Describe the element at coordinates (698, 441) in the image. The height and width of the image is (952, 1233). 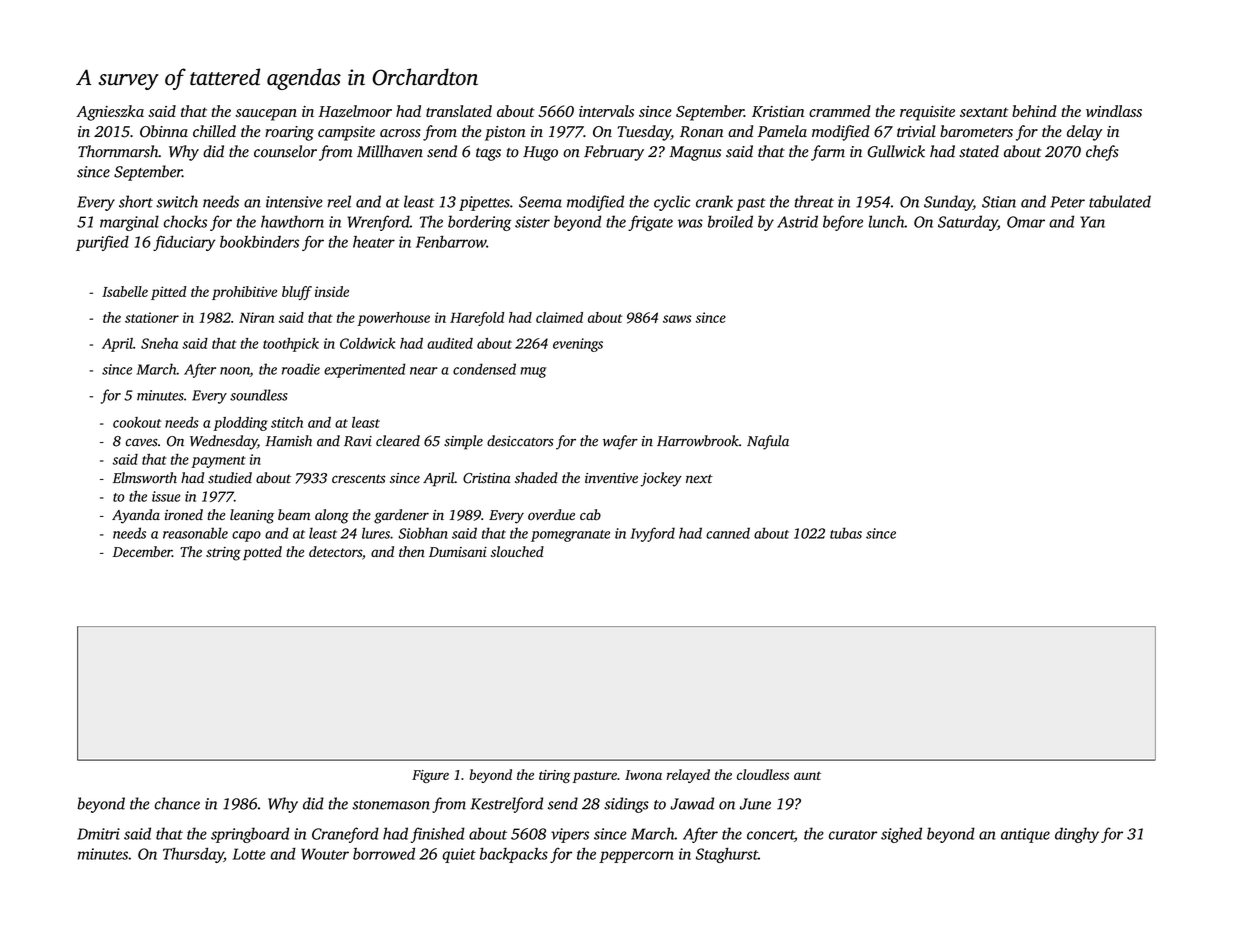
I see `Harrowbrook` at that location.
